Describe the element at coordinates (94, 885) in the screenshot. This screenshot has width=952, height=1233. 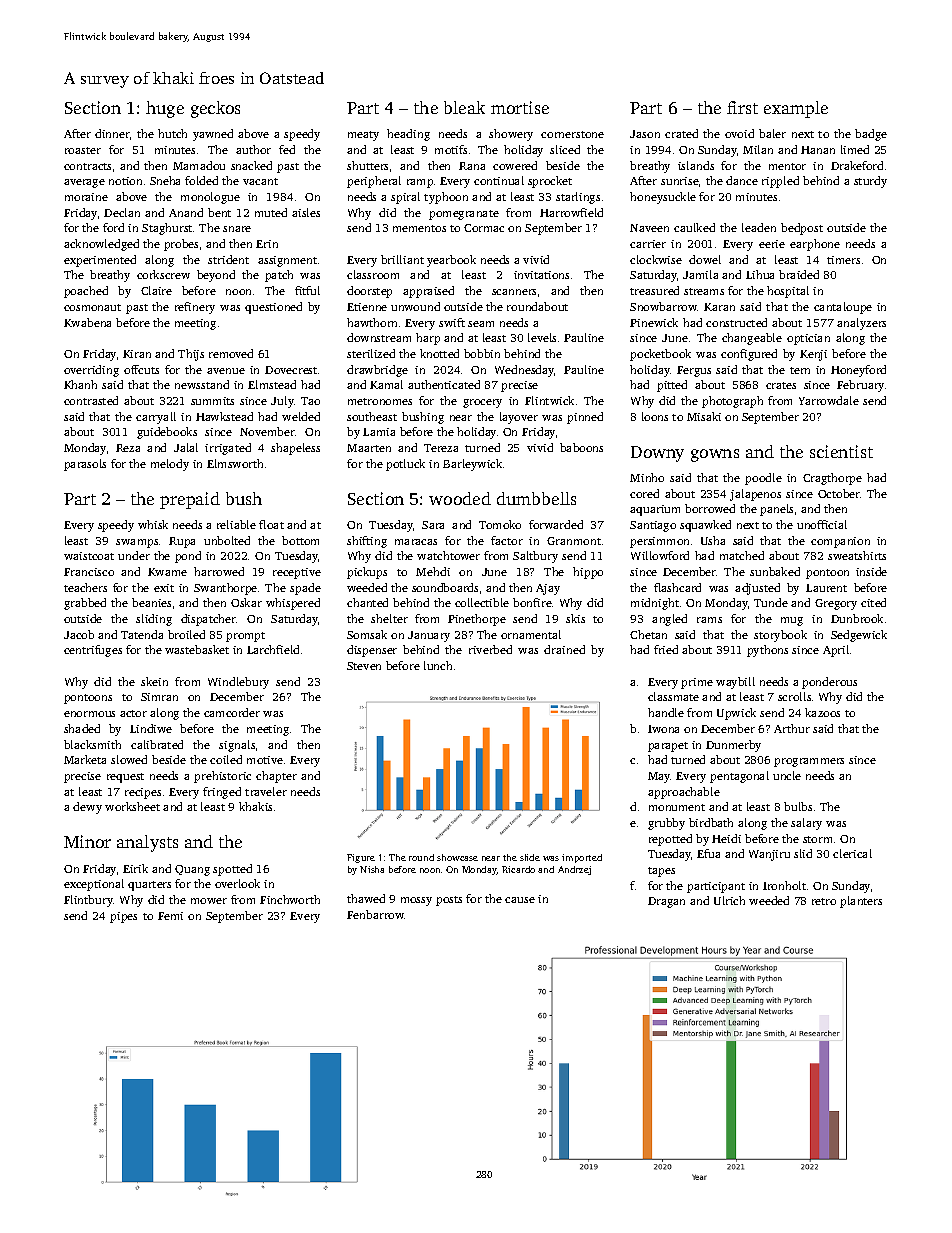
I see `exceptional` at that location.
